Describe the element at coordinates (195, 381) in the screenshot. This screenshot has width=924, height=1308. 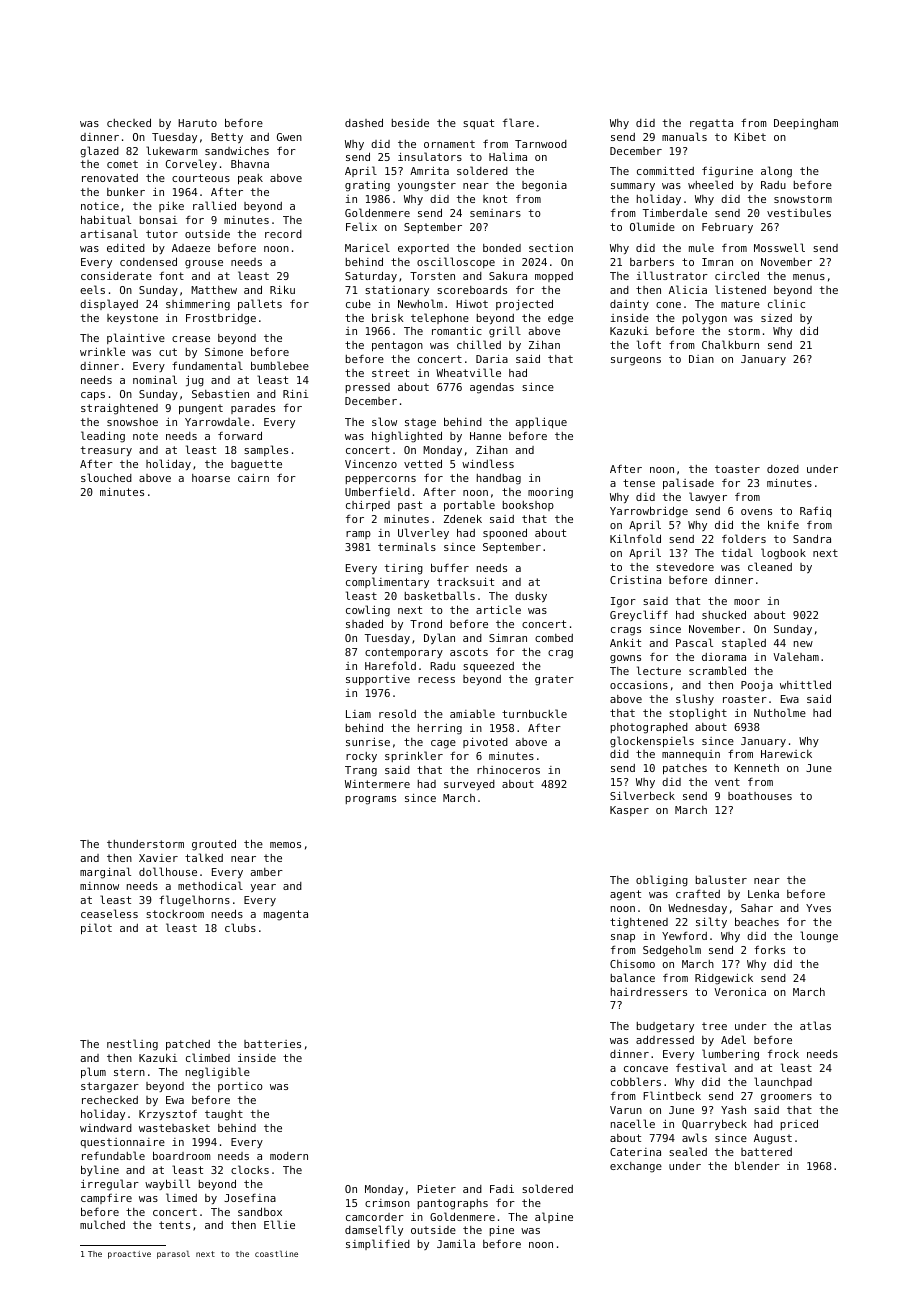
I see `jug` at that location.
